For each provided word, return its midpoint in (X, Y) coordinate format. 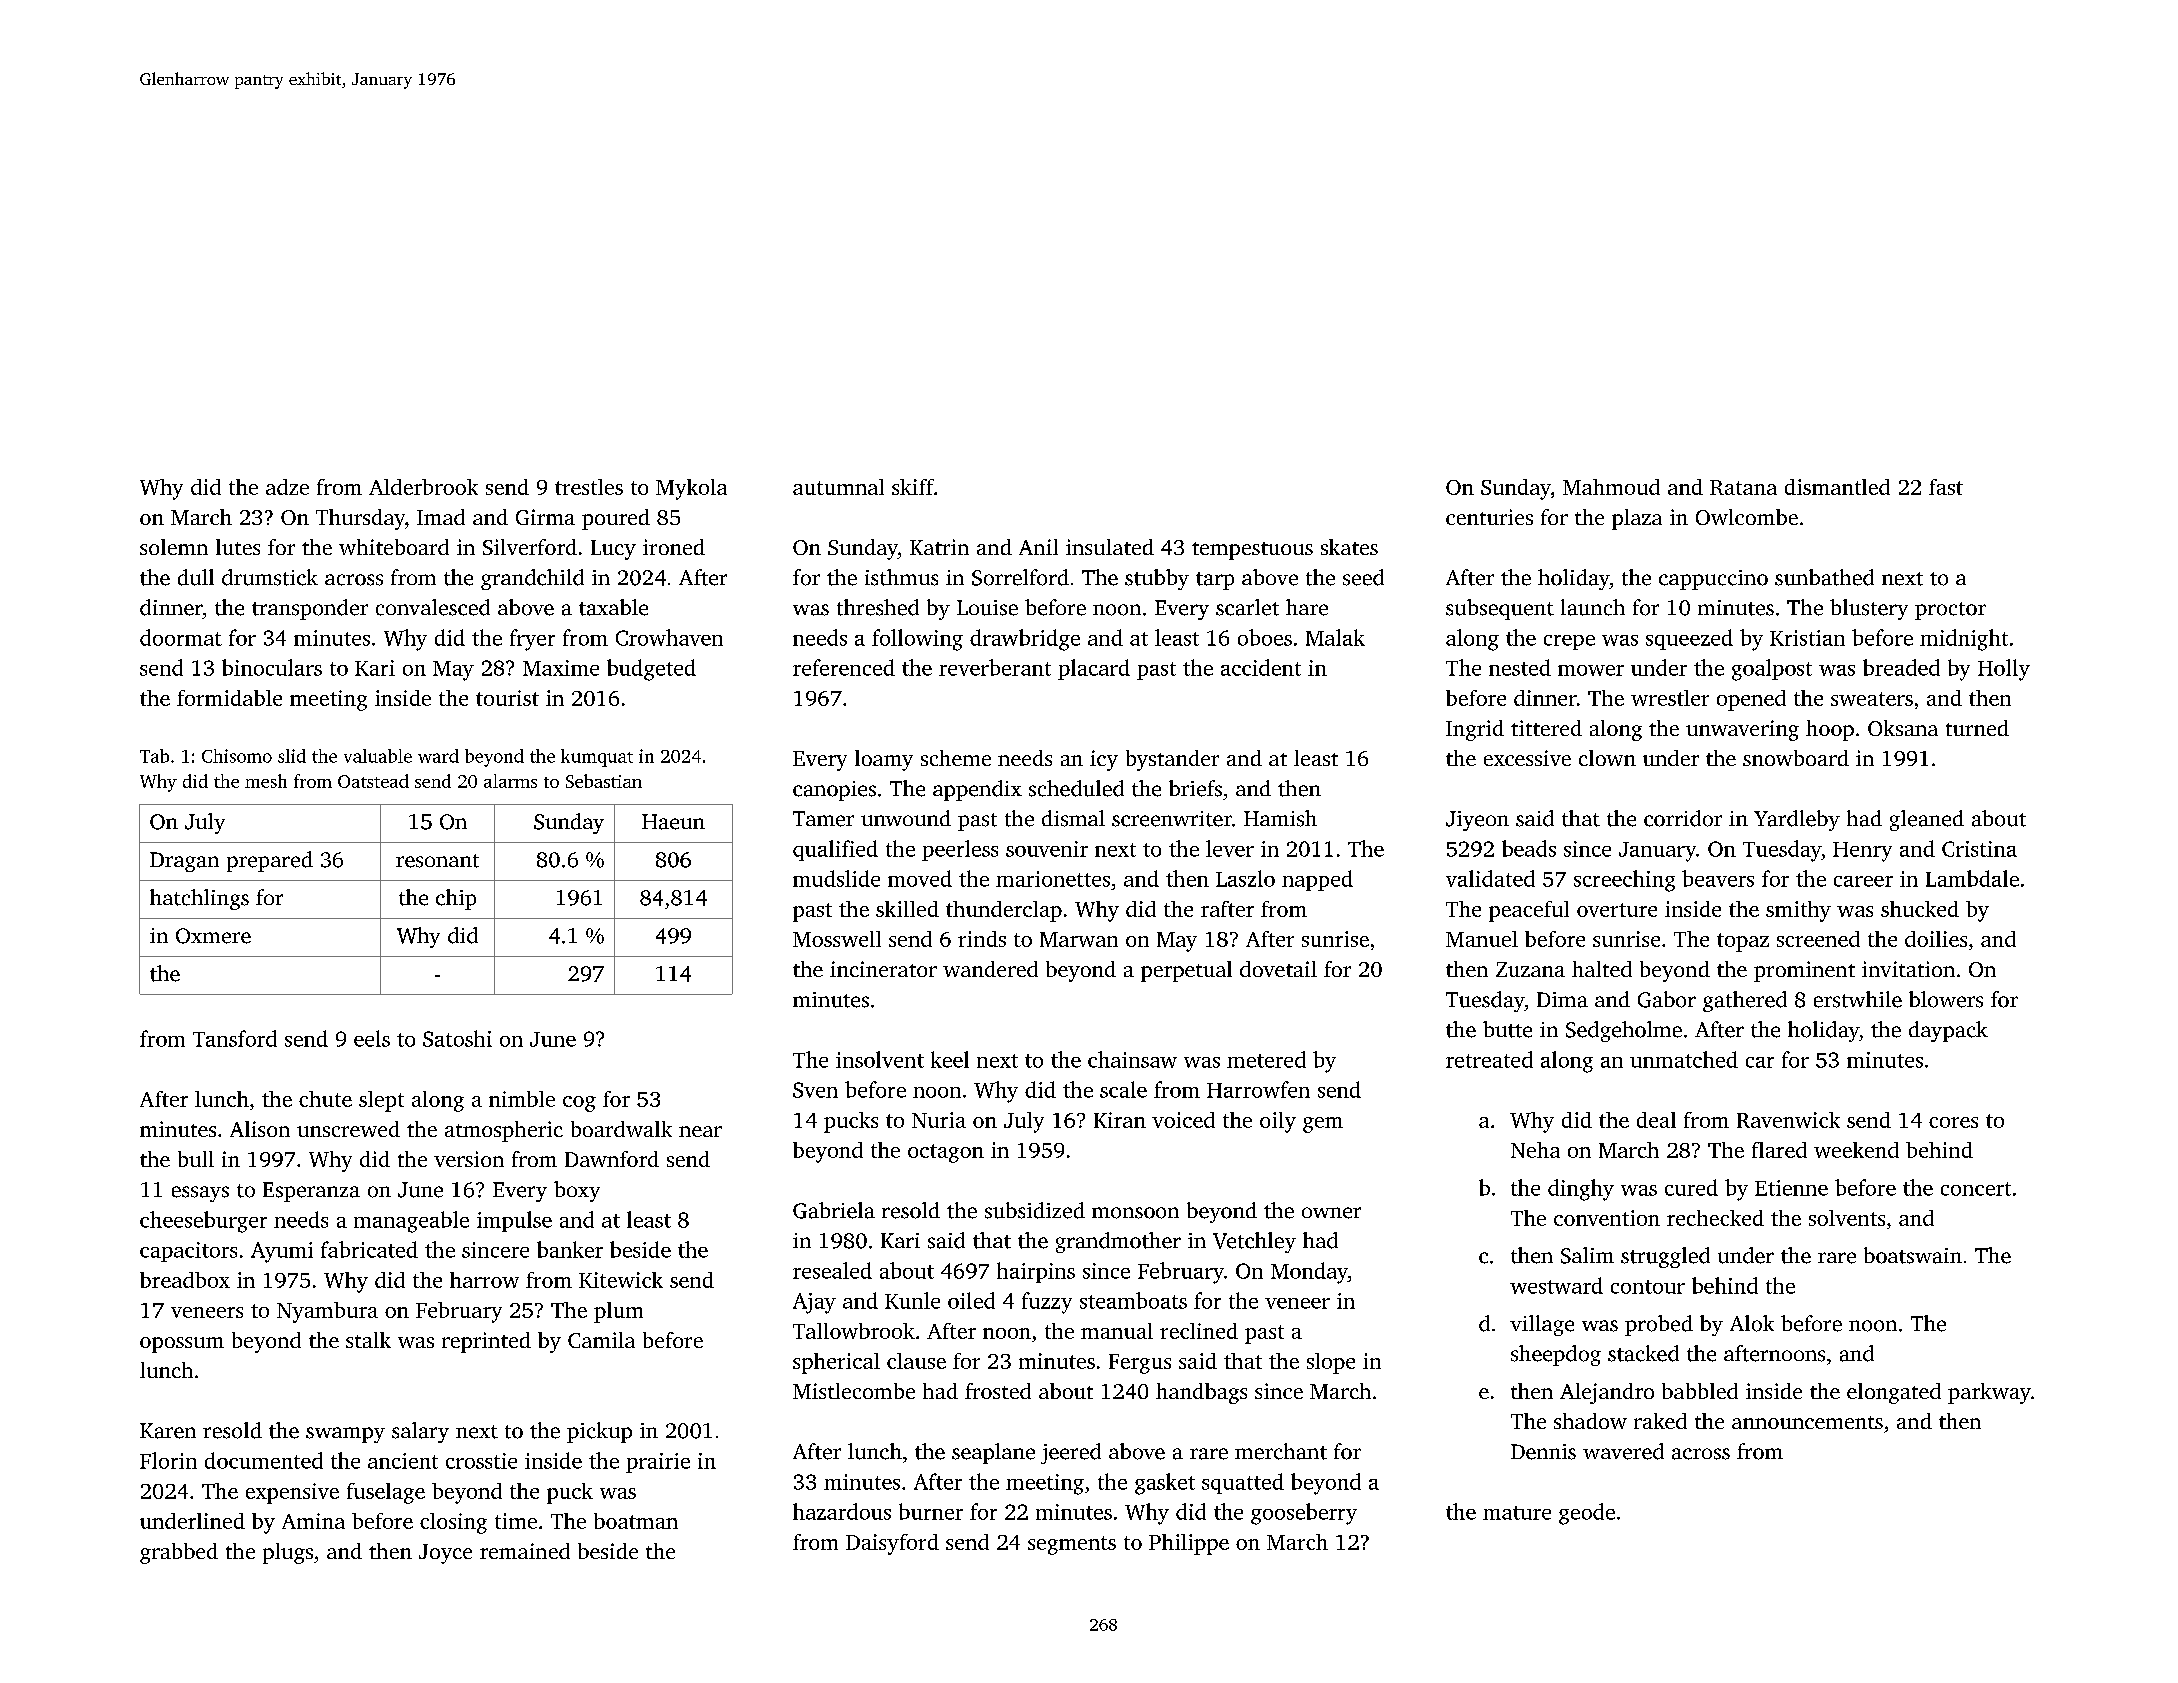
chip (456, 899)
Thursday (360, 519)
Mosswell (837, 939)
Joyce (445, 1554)
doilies (1936, 939)
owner (1331, 1213)
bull (196, 1159)
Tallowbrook (854, 1331)
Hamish (1280, 818)
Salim (1587, 1255)
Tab (154, 756)
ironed (674, 547)
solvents (1847, 1218)
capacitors (188, 1252)
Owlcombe (1747, 517)
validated (1490, 878)
